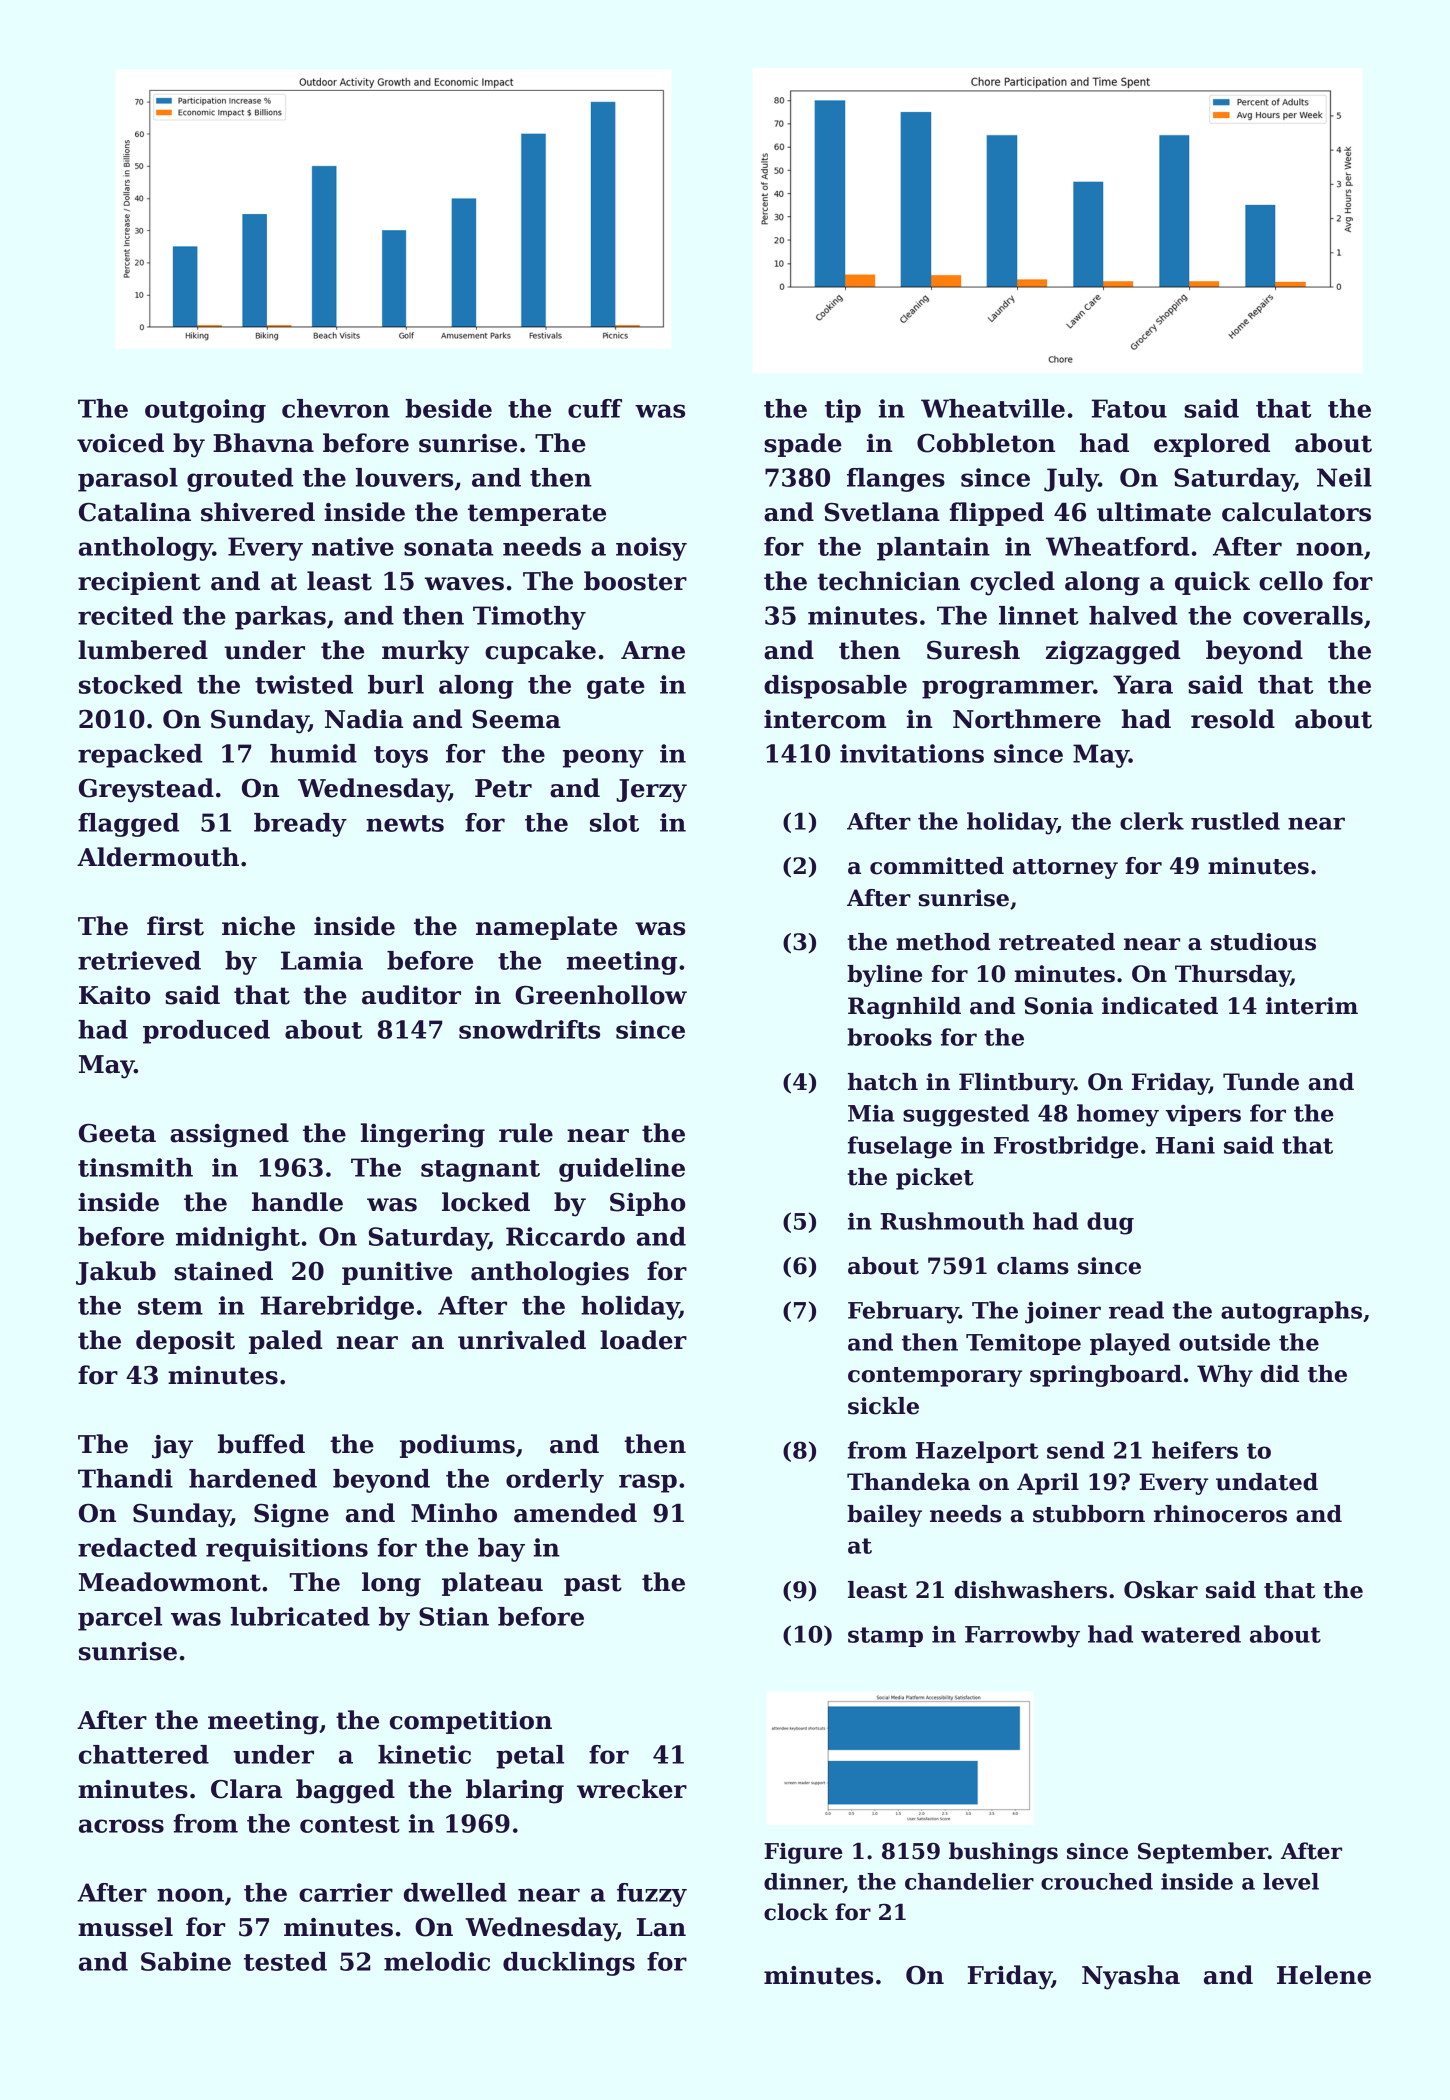 This document has height=2100, width=1450. What do you see at coordinates (437, 1961) in the document?
I see `melodic` at bounding box center [437, 1961].
